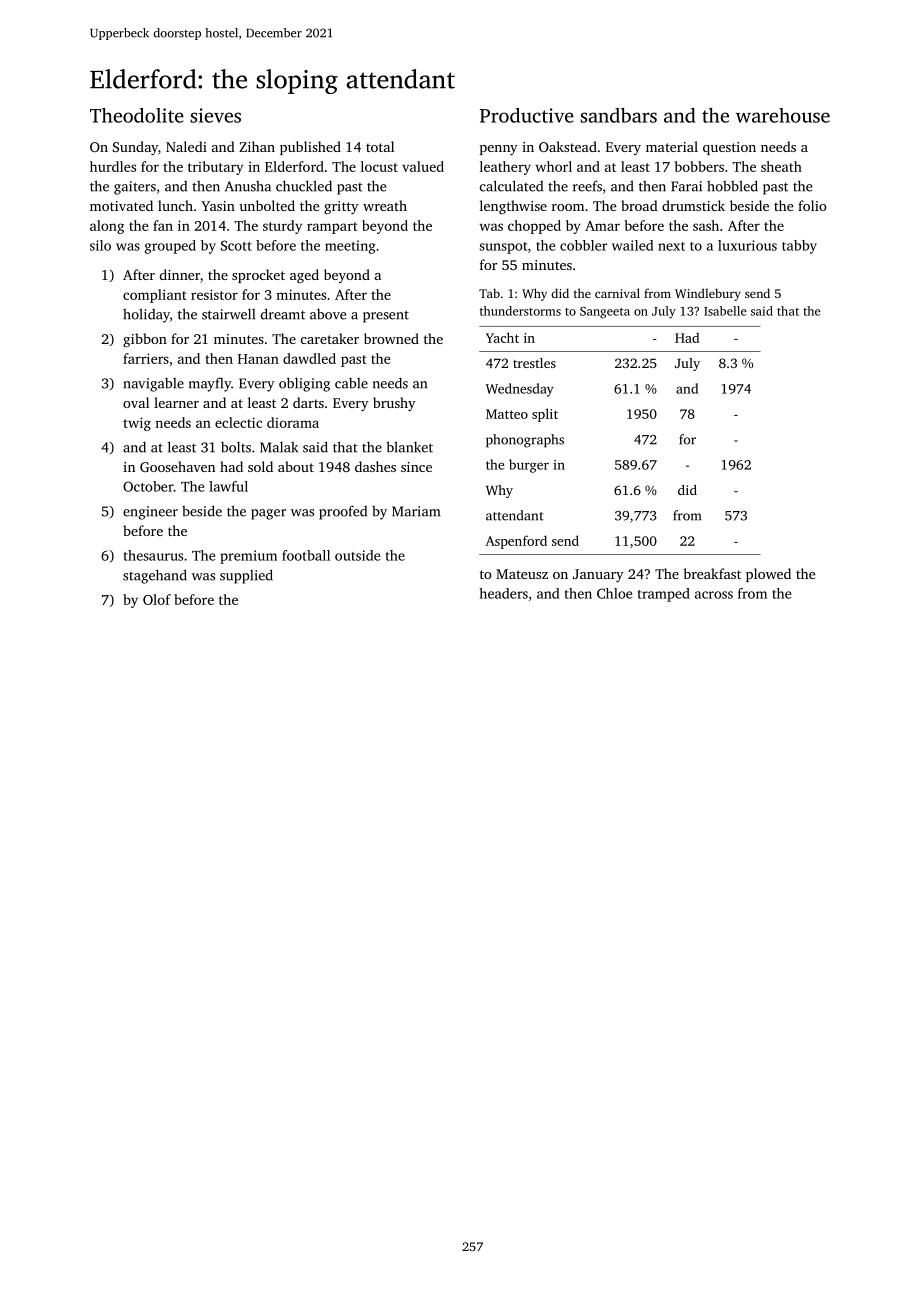 Image resolution: width=924 pixels, height=1308 pixels. Describe the element at coordinates (268, 514) in the screenshot. I see `pager` at that location.
